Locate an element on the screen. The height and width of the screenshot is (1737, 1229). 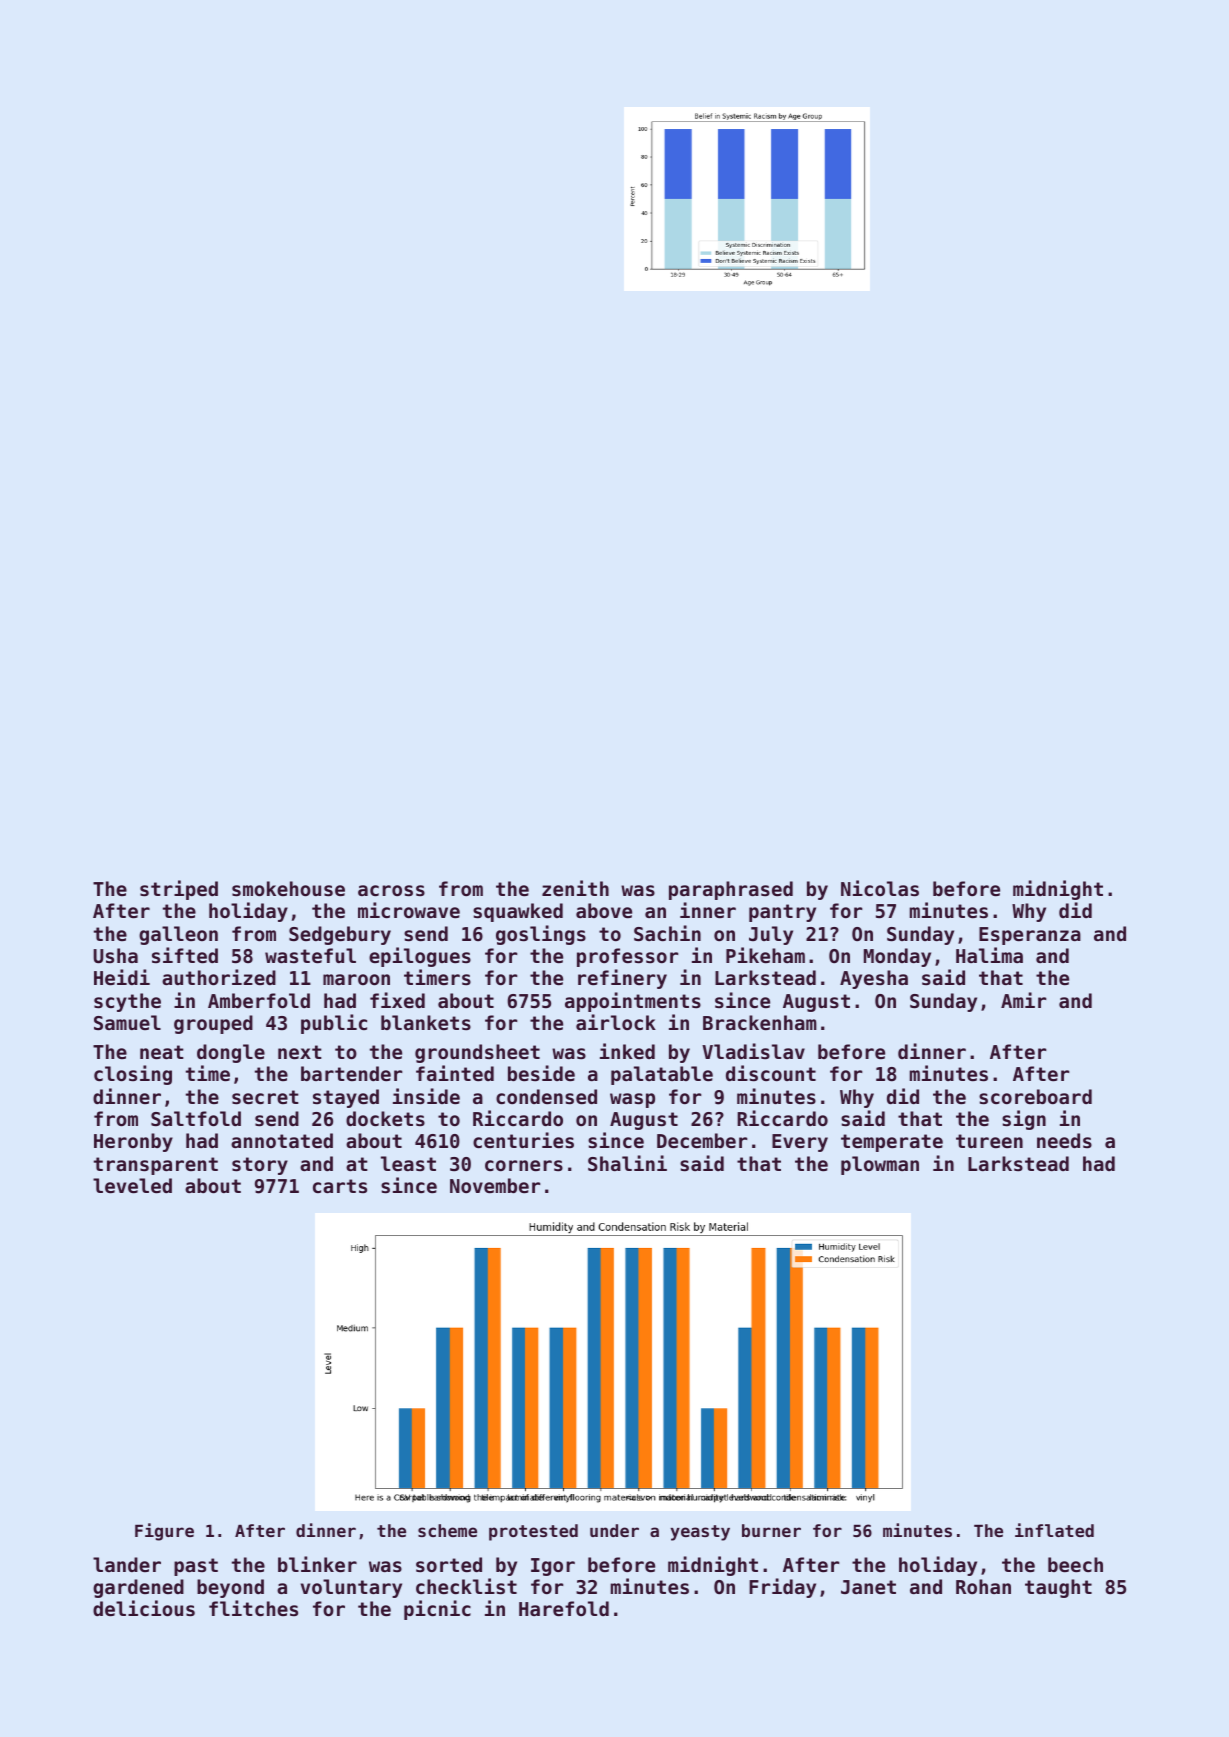
Rohan is located at coordinates (983, 1586).
